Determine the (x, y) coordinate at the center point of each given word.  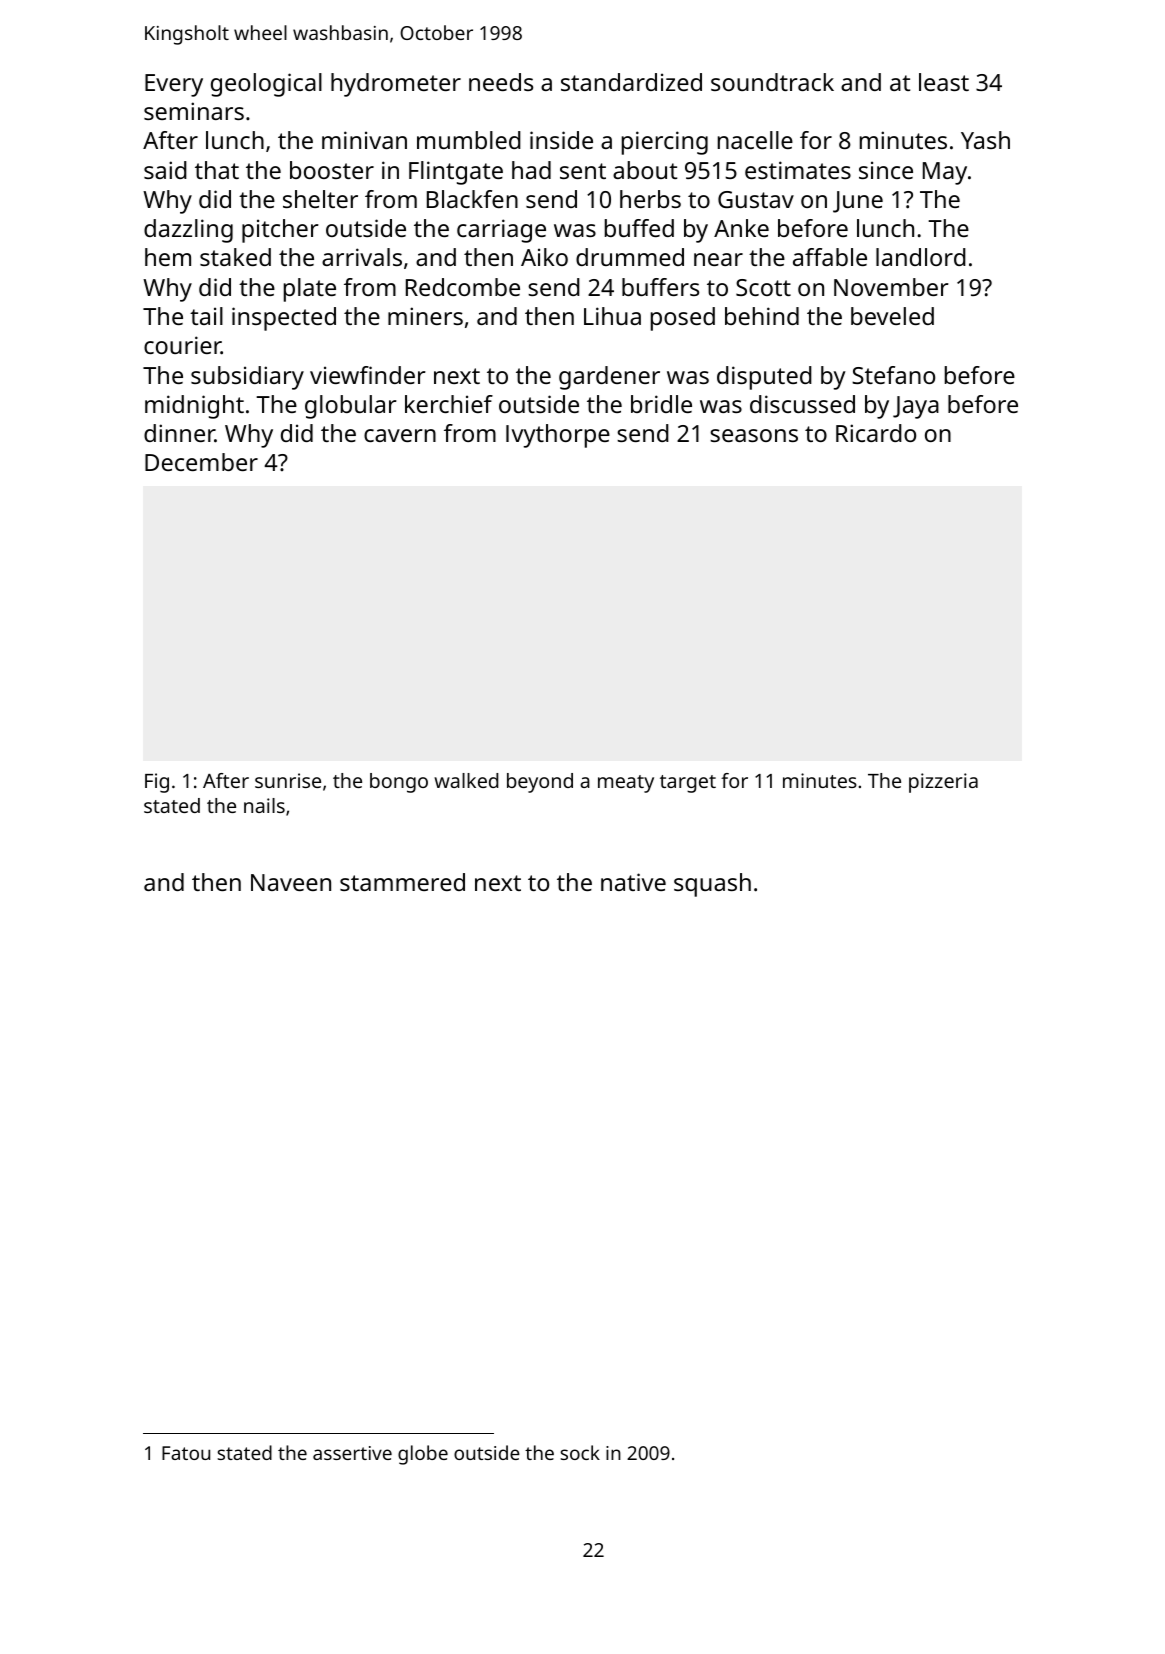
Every (174, 85)
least (944, 82)
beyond (540, 783)
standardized (631, 82)
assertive (352, 1453)
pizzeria (943, 783)
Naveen (291, 882)
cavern (400, 435)
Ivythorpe (558, 436)
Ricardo (876, 433)
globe (423, 1455)
